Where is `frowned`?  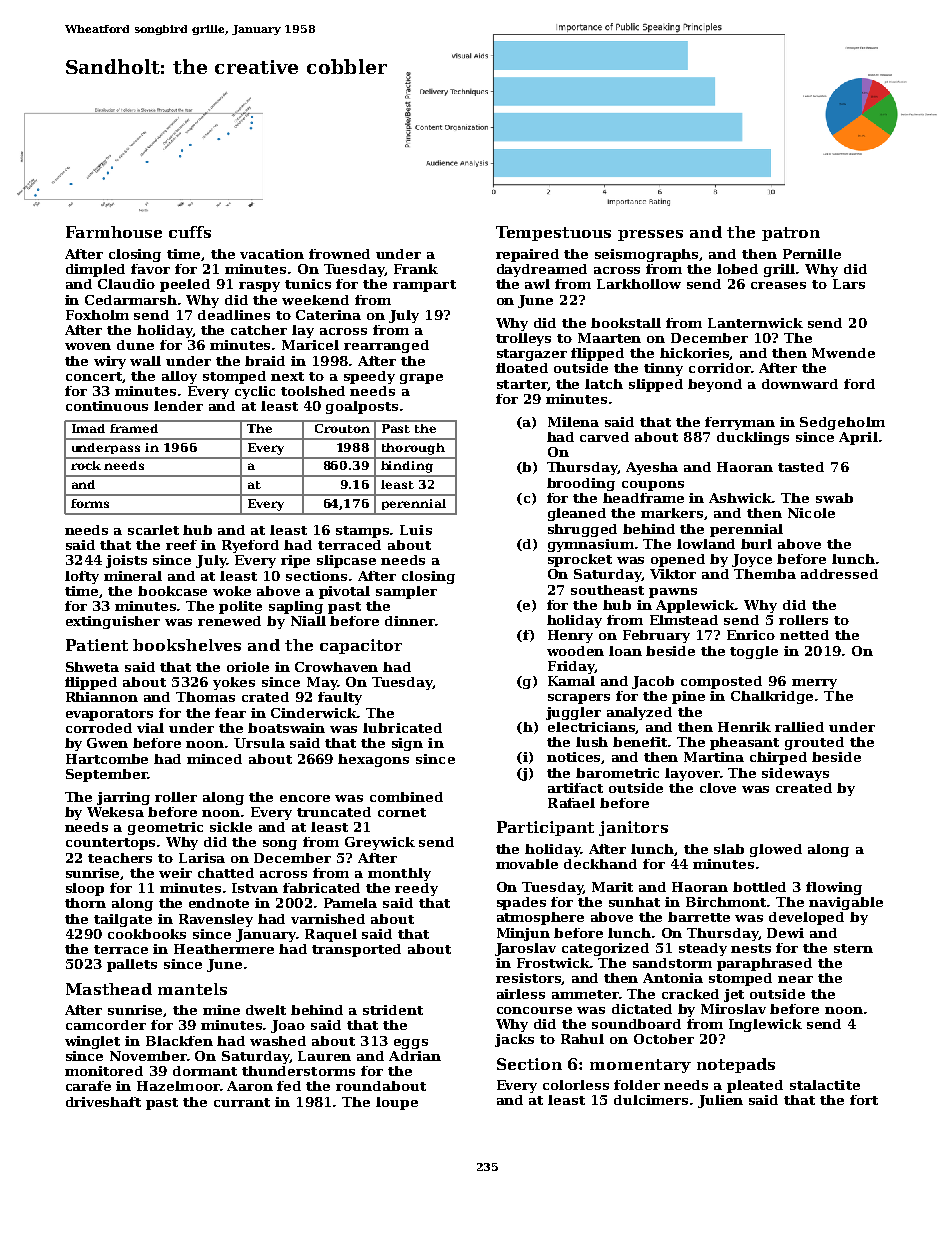
frowned is located at coordinates (339, 254).
